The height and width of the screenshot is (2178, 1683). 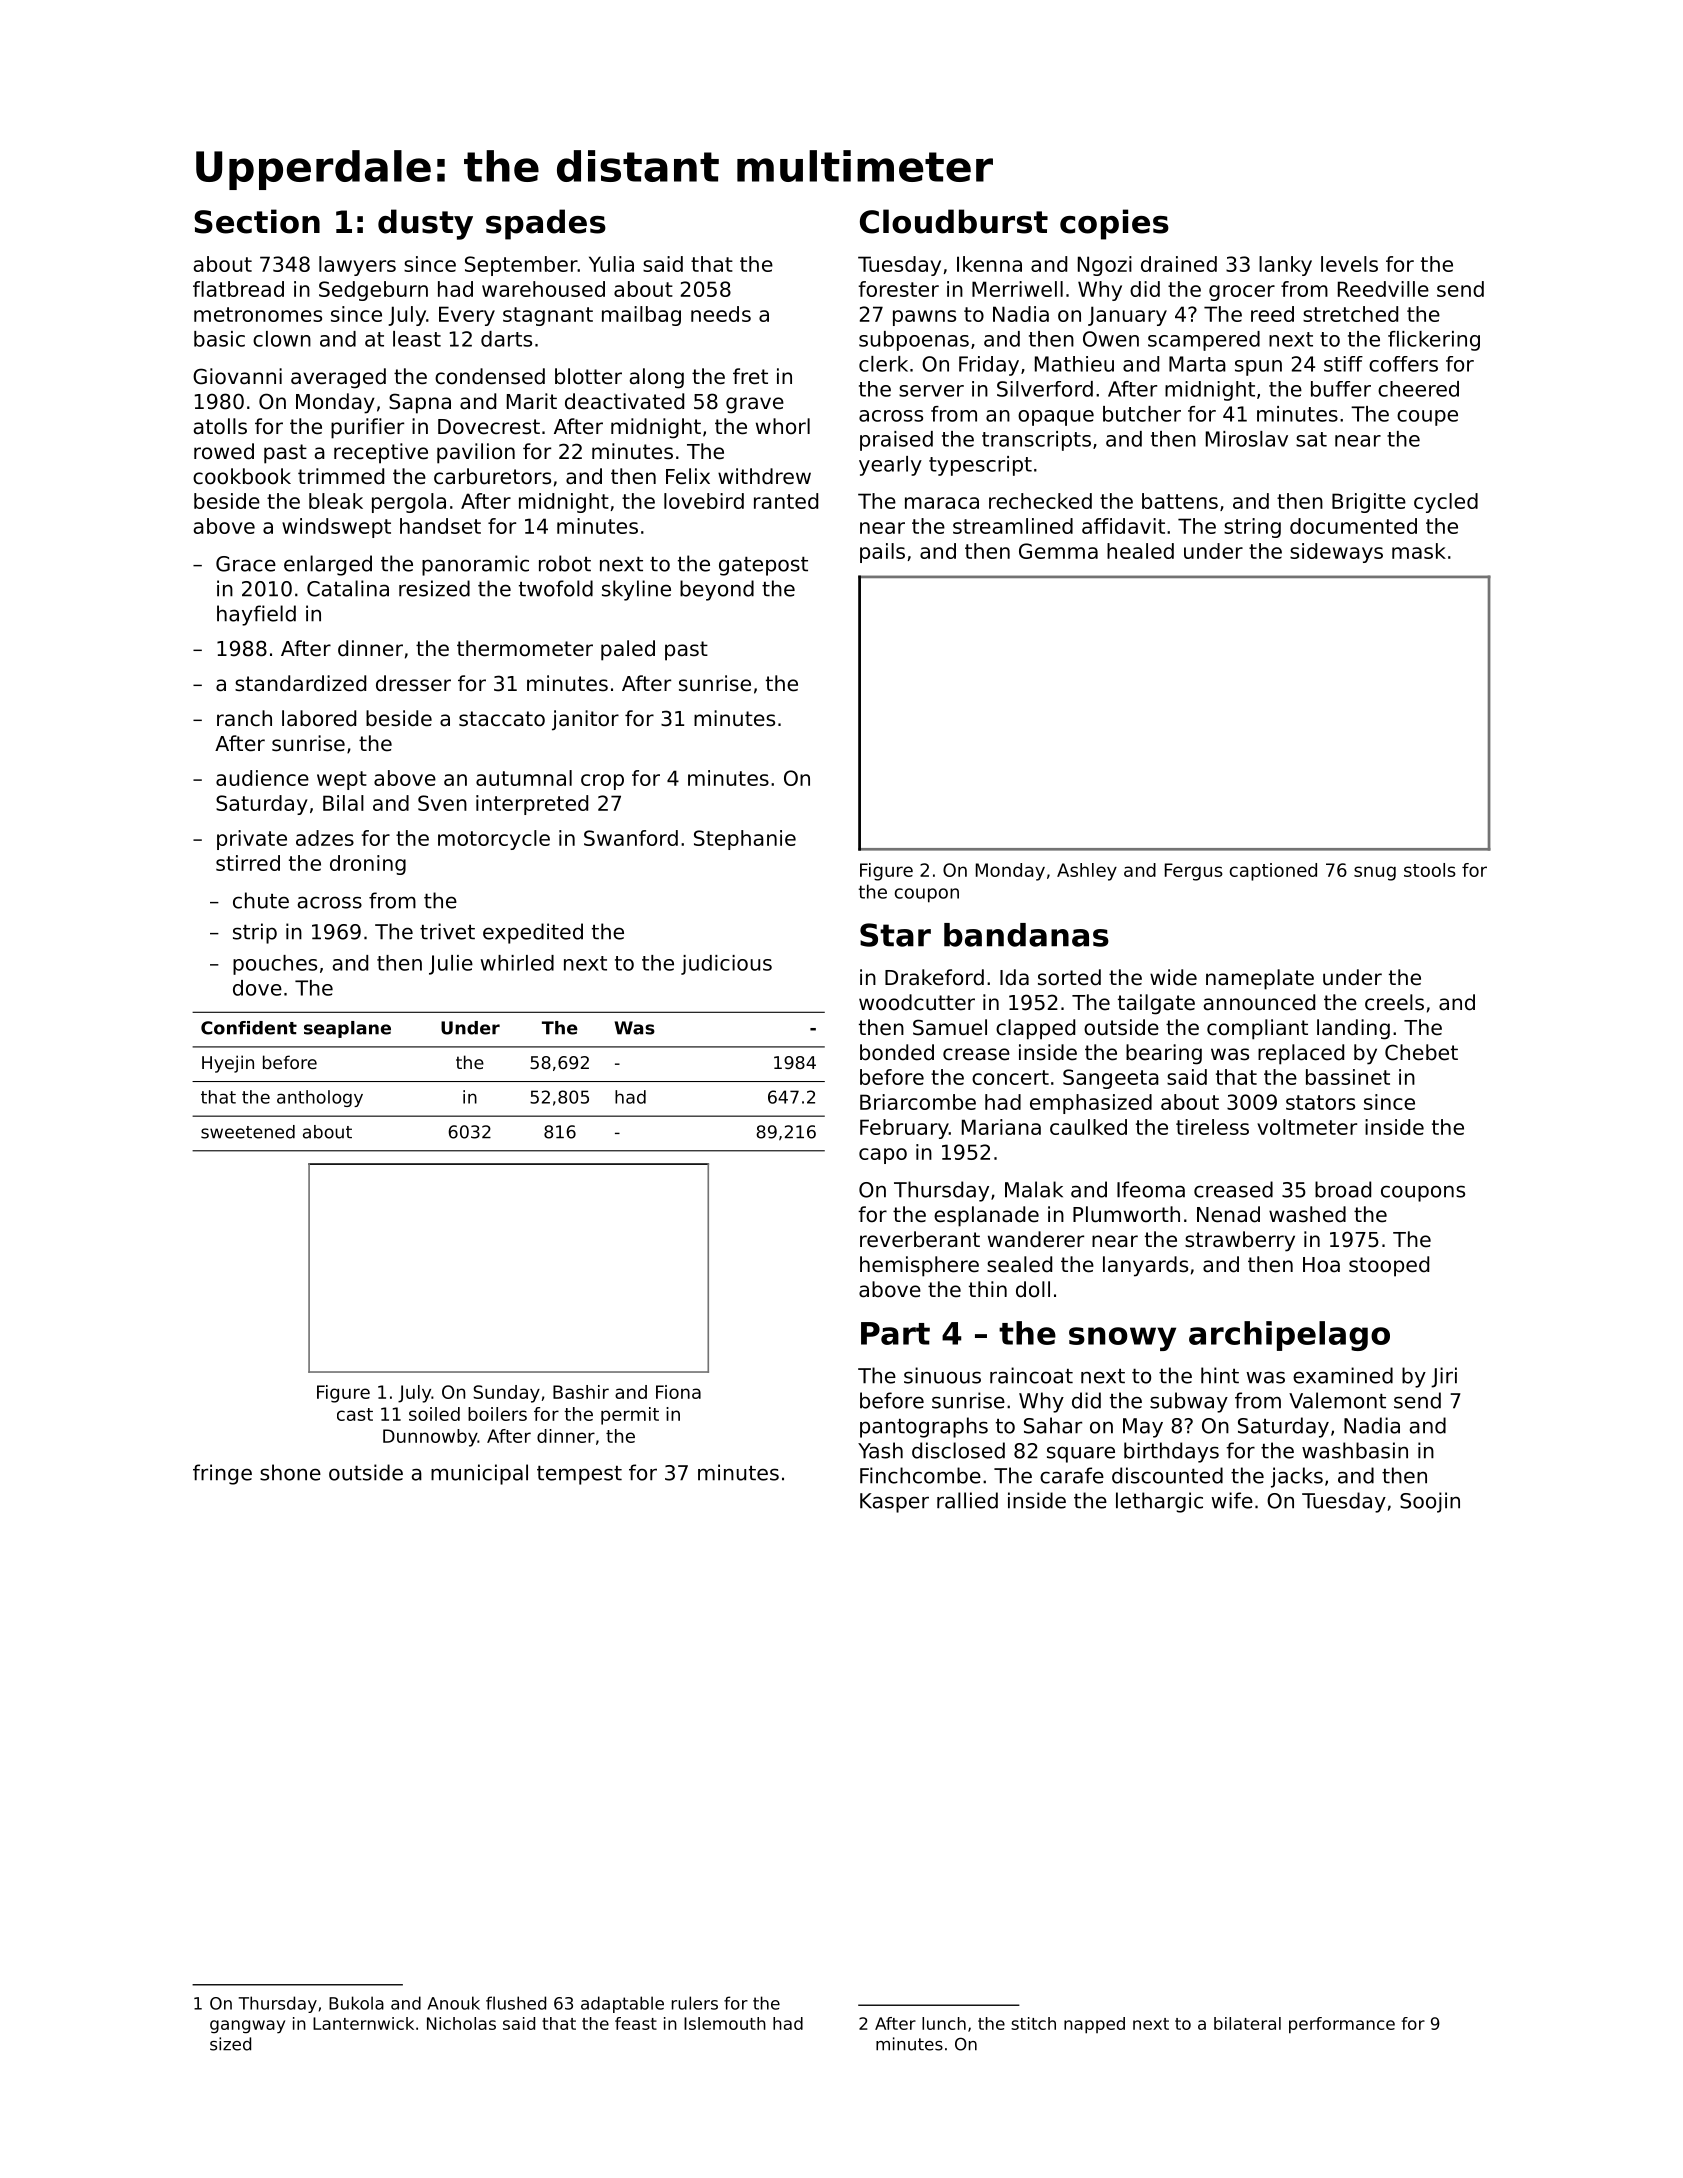 I want to click on Ashley, so click(x=1087, y=872).
